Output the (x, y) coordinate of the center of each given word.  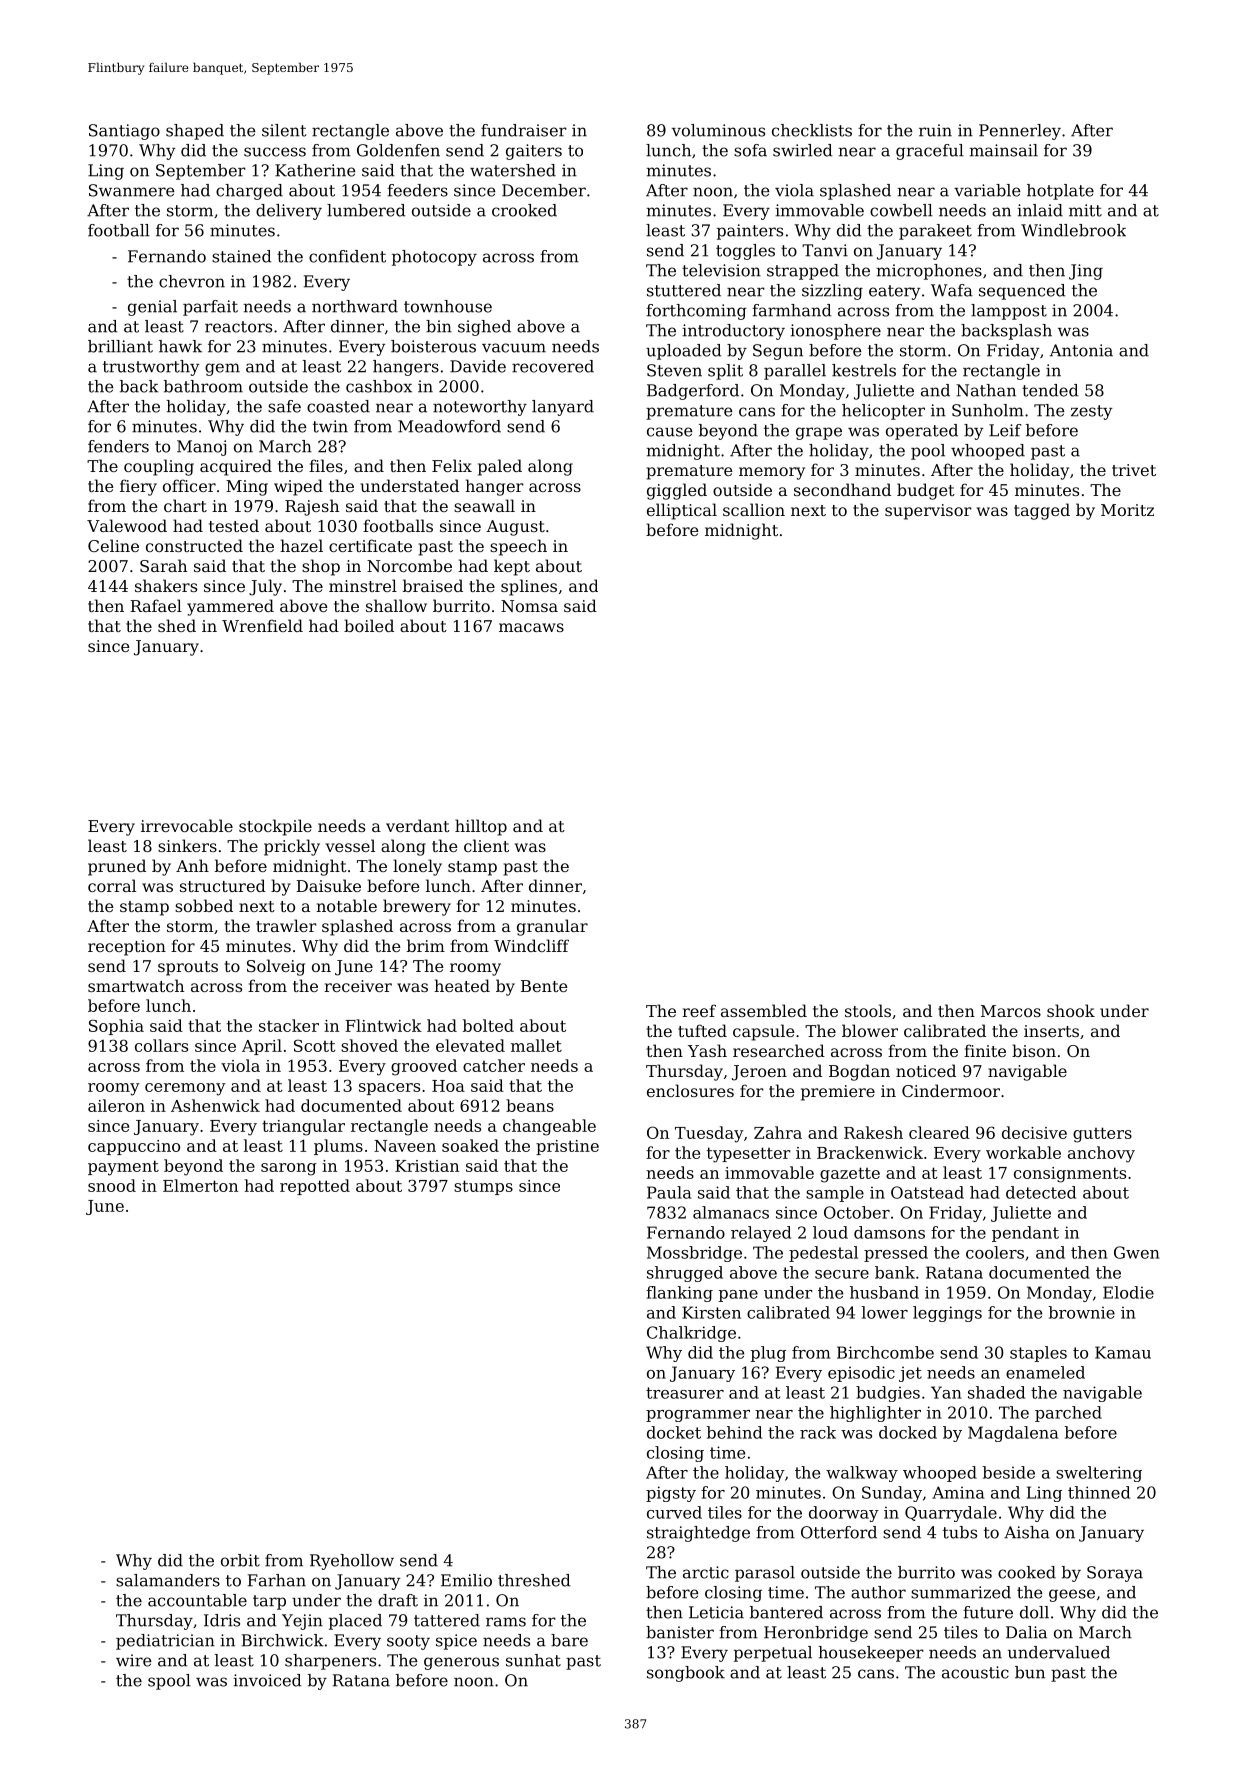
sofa (750, 150)
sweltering (1099, 1474)
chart (185, 505)
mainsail (1003, 150)
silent (284, 130)
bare (569, 1640)
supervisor (928, 512)
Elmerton (200, 1185)
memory (772, 473)
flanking (679, 1294)
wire (134, 1660)
